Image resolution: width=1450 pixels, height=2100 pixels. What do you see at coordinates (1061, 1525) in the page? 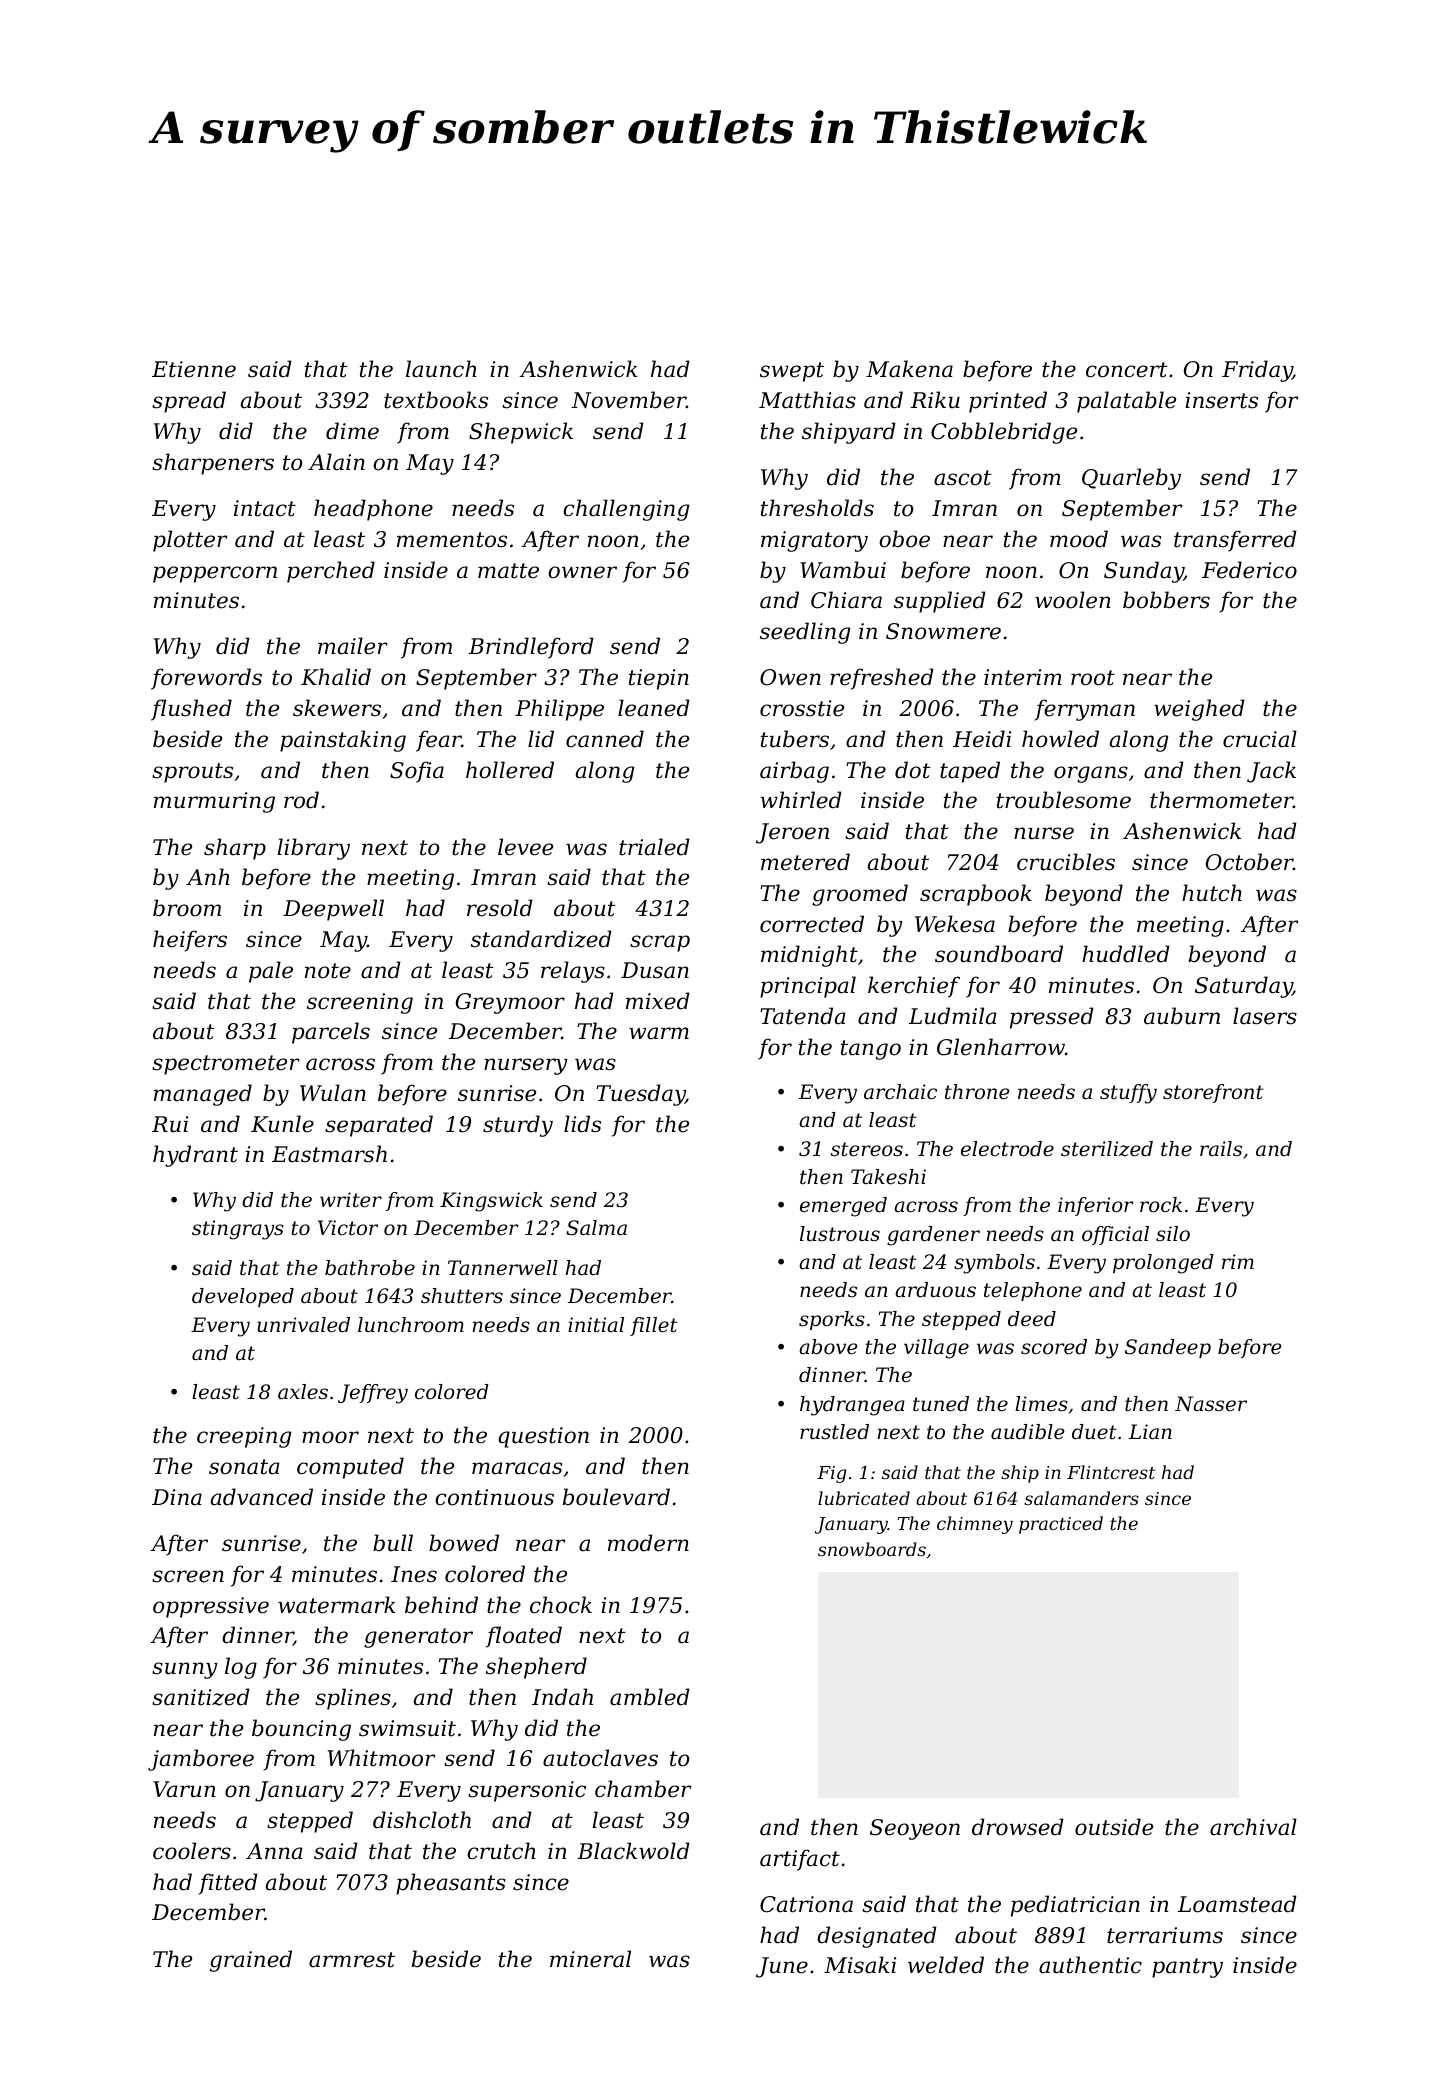
I see `practiced` at bounding box center [1061, 1525].
